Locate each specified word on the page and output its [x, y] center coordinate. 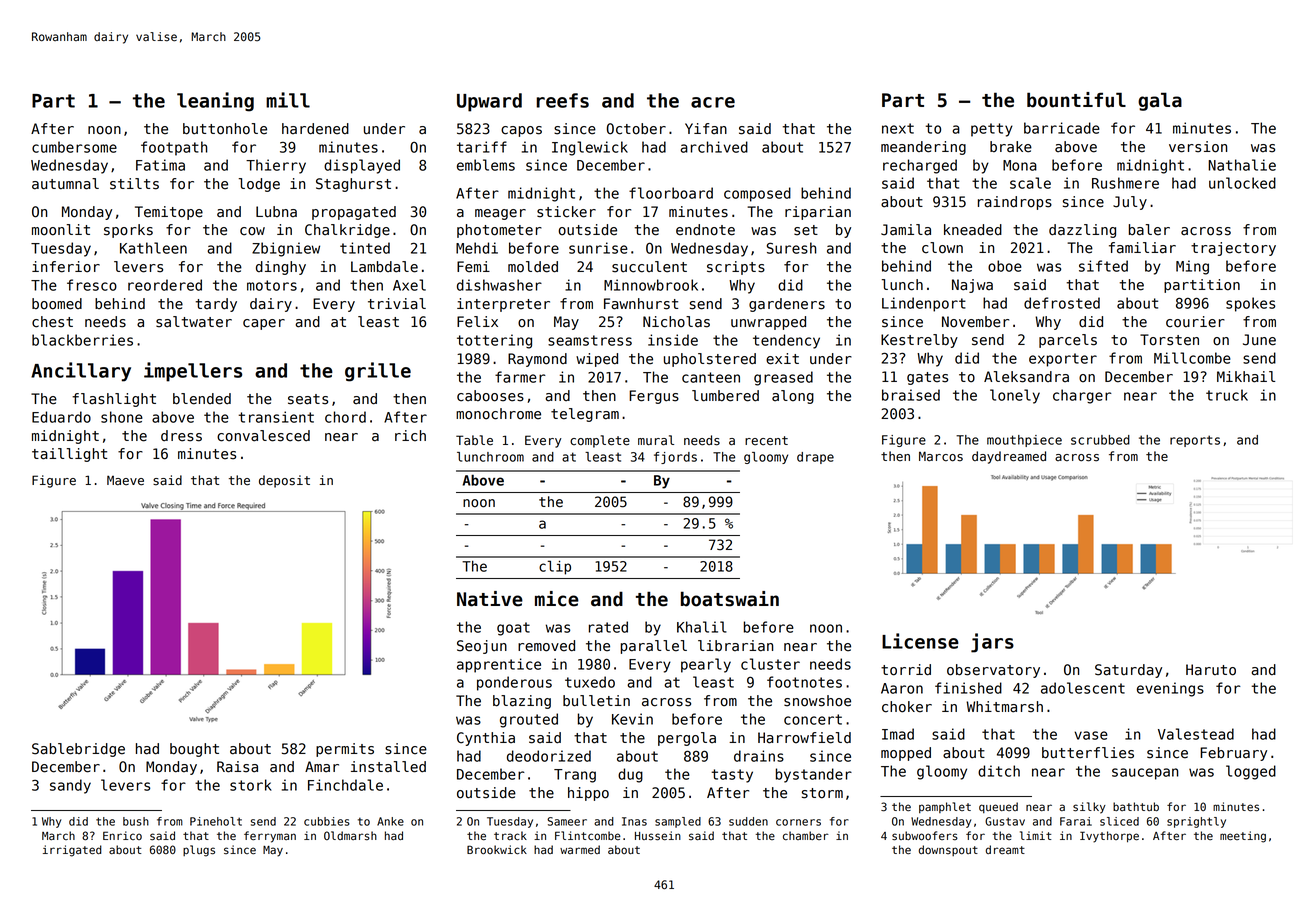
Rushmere [1125, 183]
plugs [199, 851]
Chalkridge [347, 231]
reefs [562, 100]
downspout [948, 850]
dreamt [1005, 850]
